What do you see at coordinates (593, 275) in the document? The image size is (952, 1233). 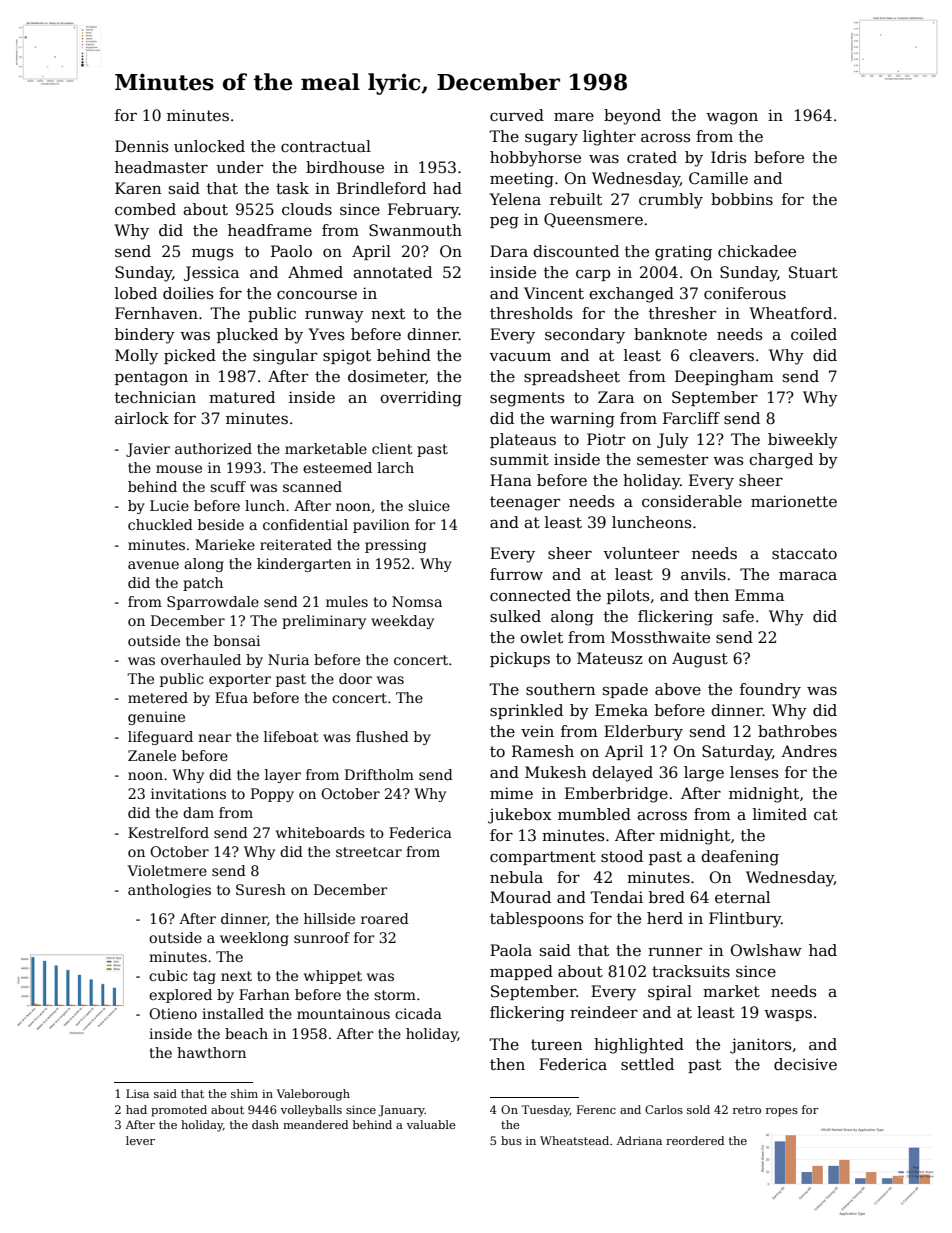 I see `carp` at bounding box center [593, 275].
